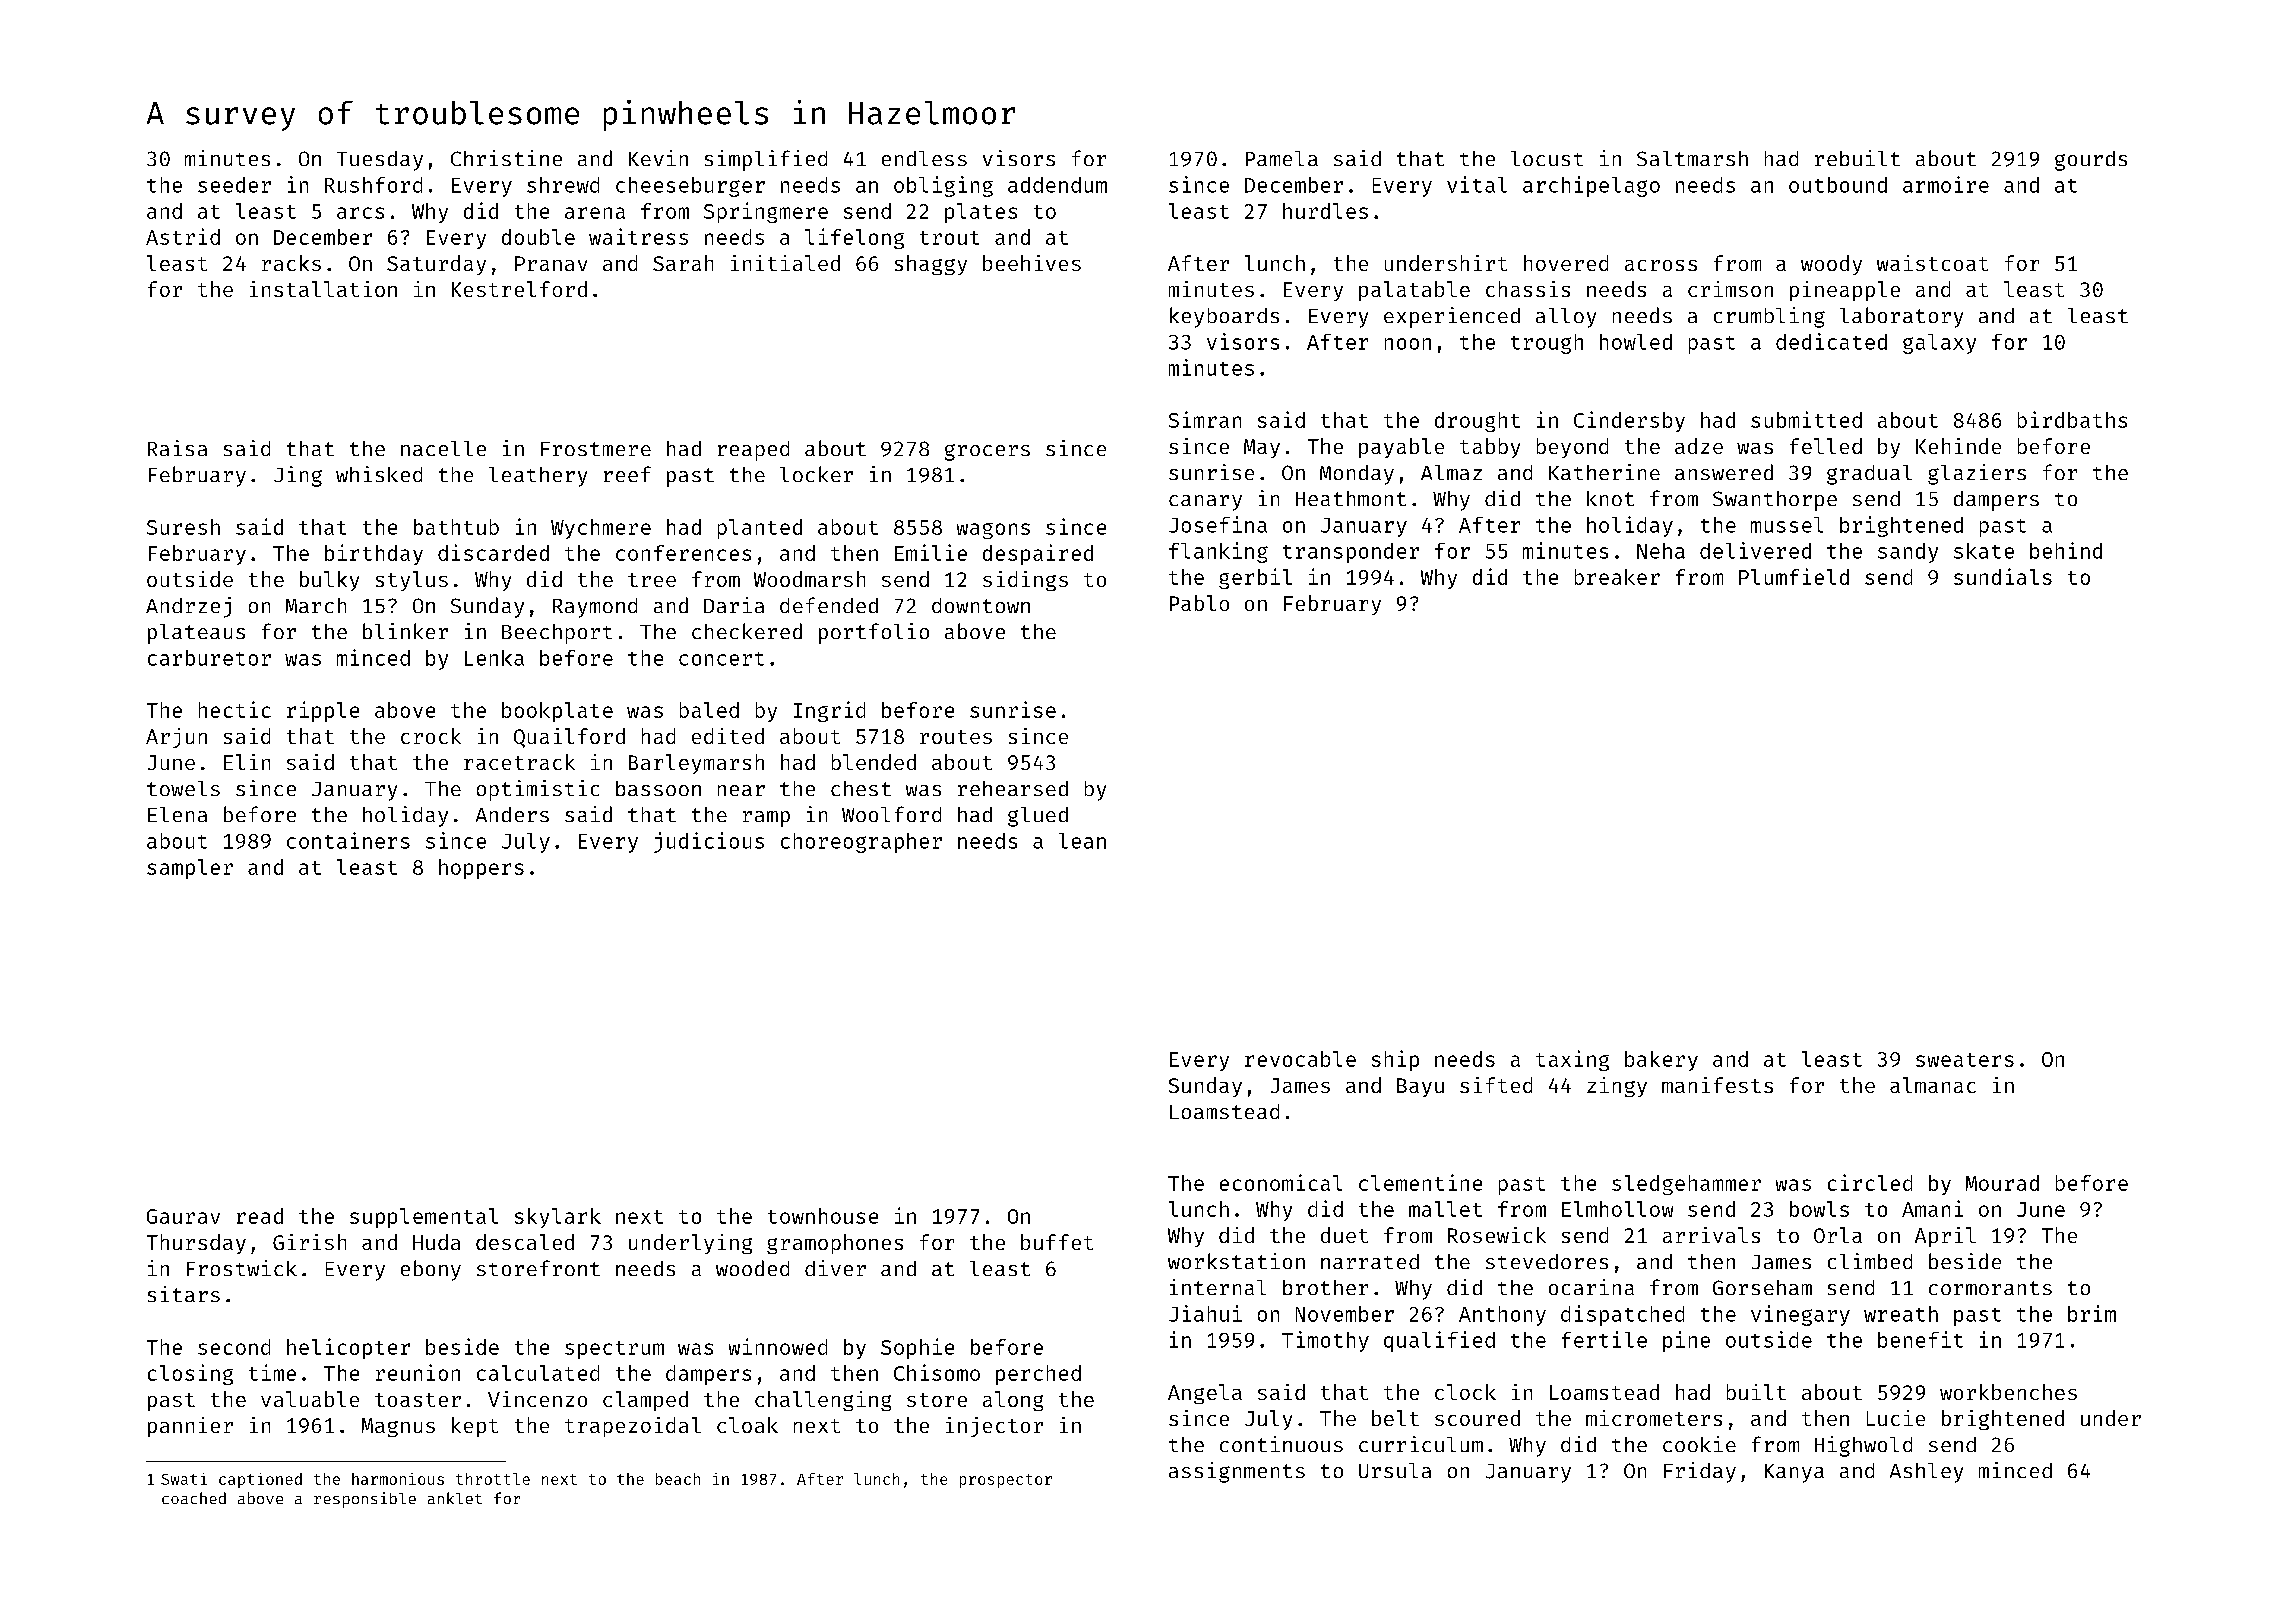 This image has width=2292, height=1620. Describe the element at coordinates (563, 185) in the image. I see `shrewd` at that location.
